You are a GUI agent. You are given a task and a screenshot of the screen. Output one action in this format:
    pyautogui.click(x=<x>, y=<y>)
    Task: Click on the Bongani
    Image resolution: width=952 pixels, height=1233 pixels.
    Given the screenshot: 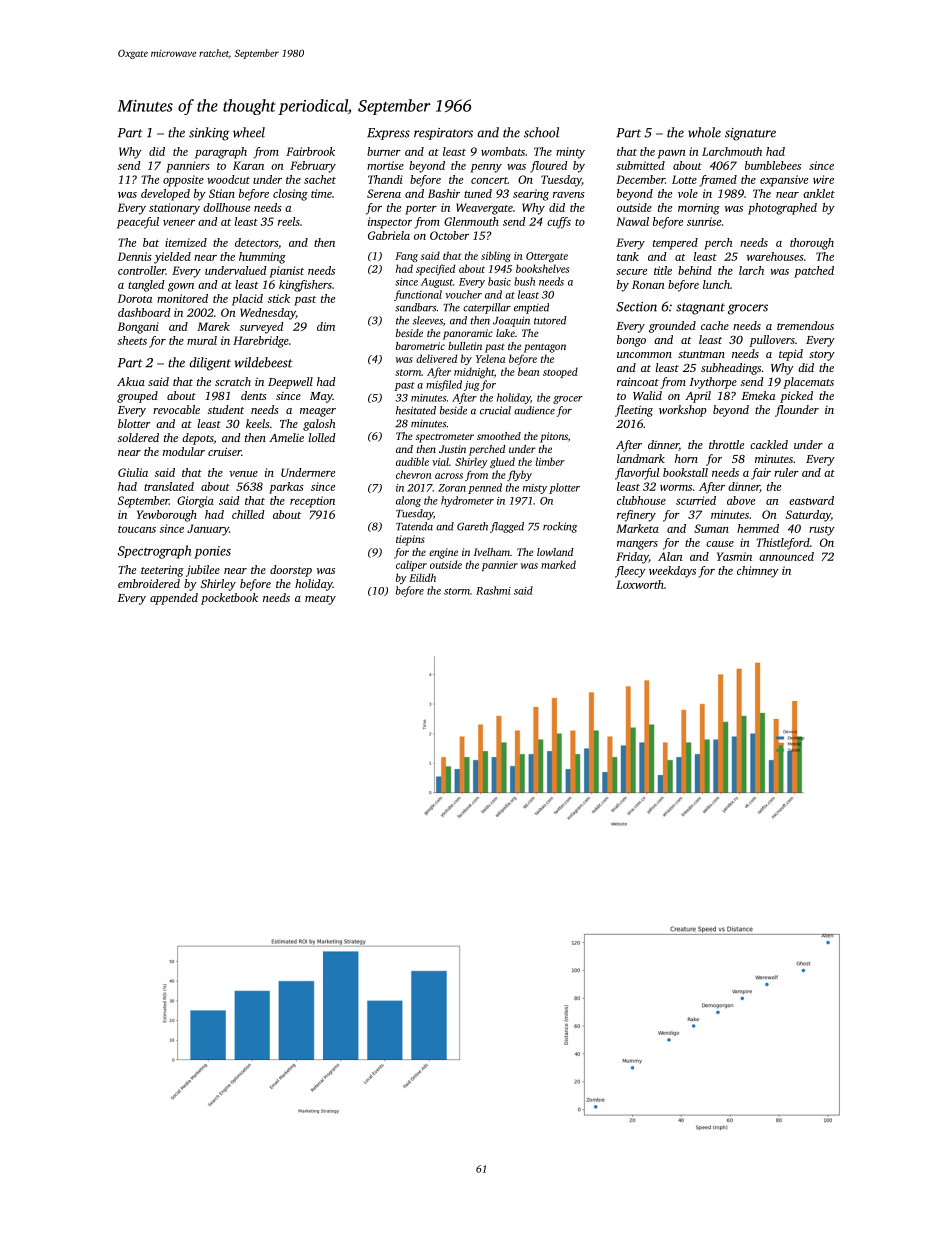 What is the action you would take?
    pyautogui.click(x=138, y=328)
